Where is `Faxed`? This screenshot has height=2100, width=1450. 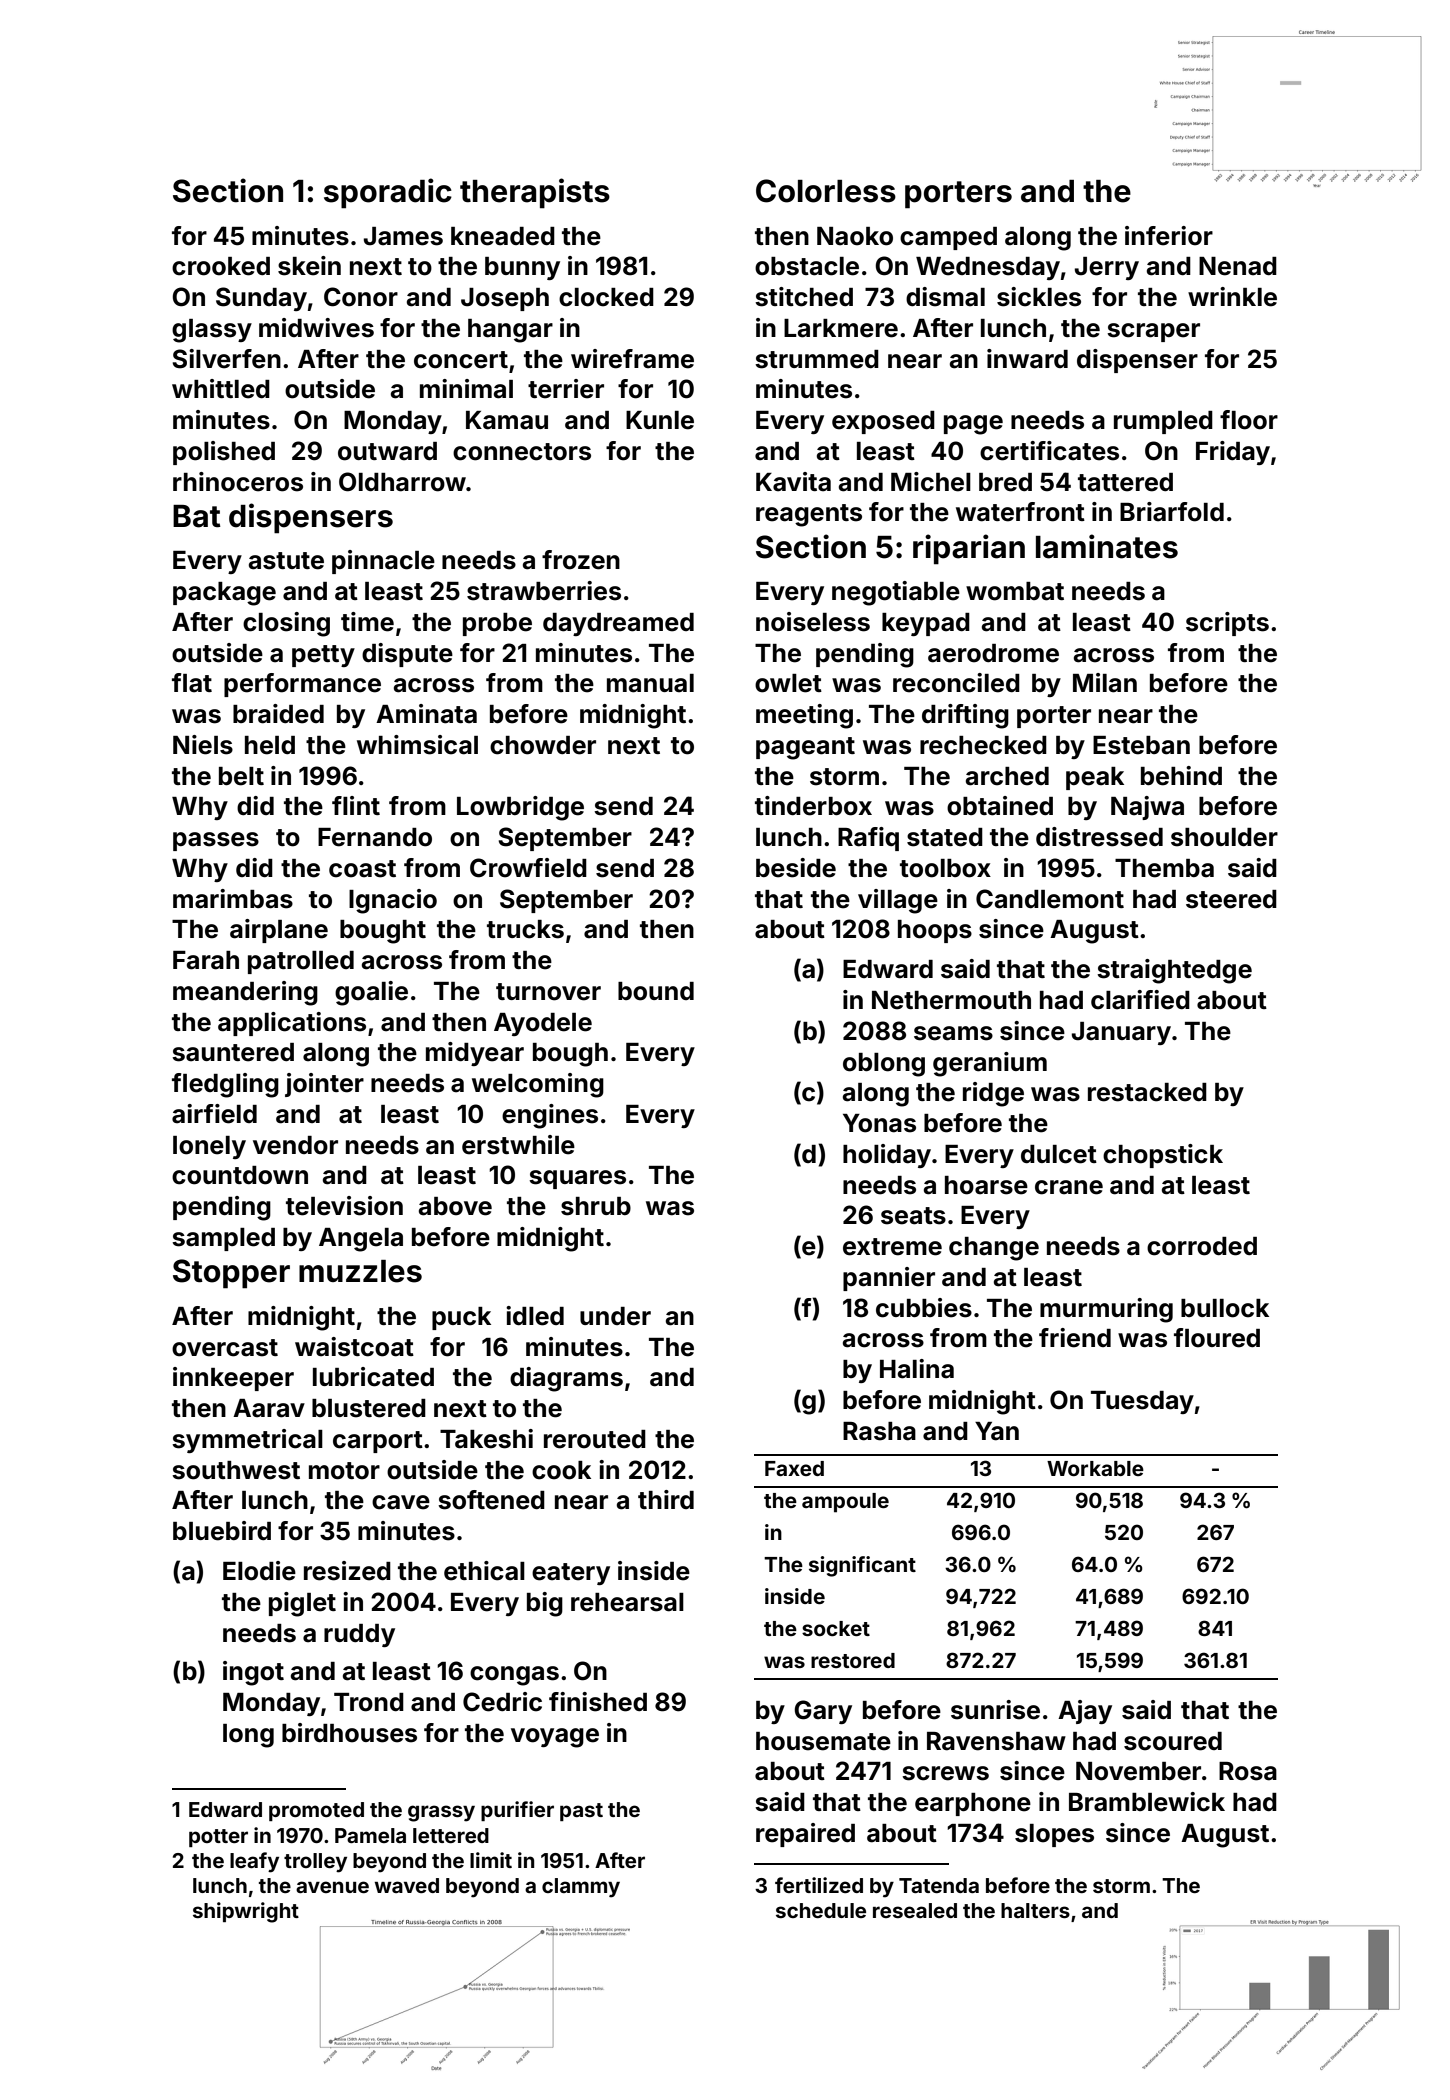 Faxed is located at coordinates (794, 1468).
